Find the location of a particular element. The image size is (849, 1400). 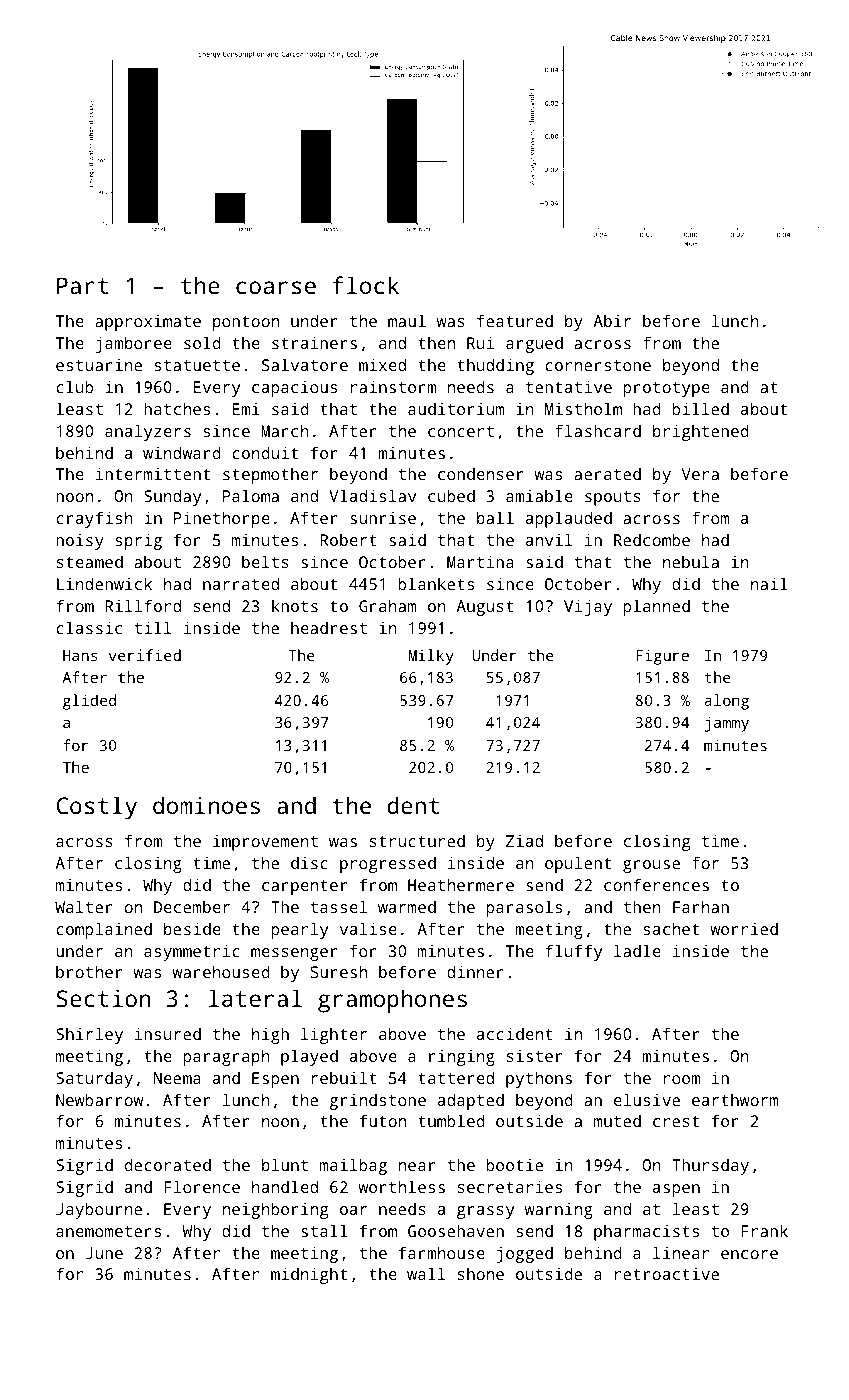

worried is located at coordinates (744, 928).
